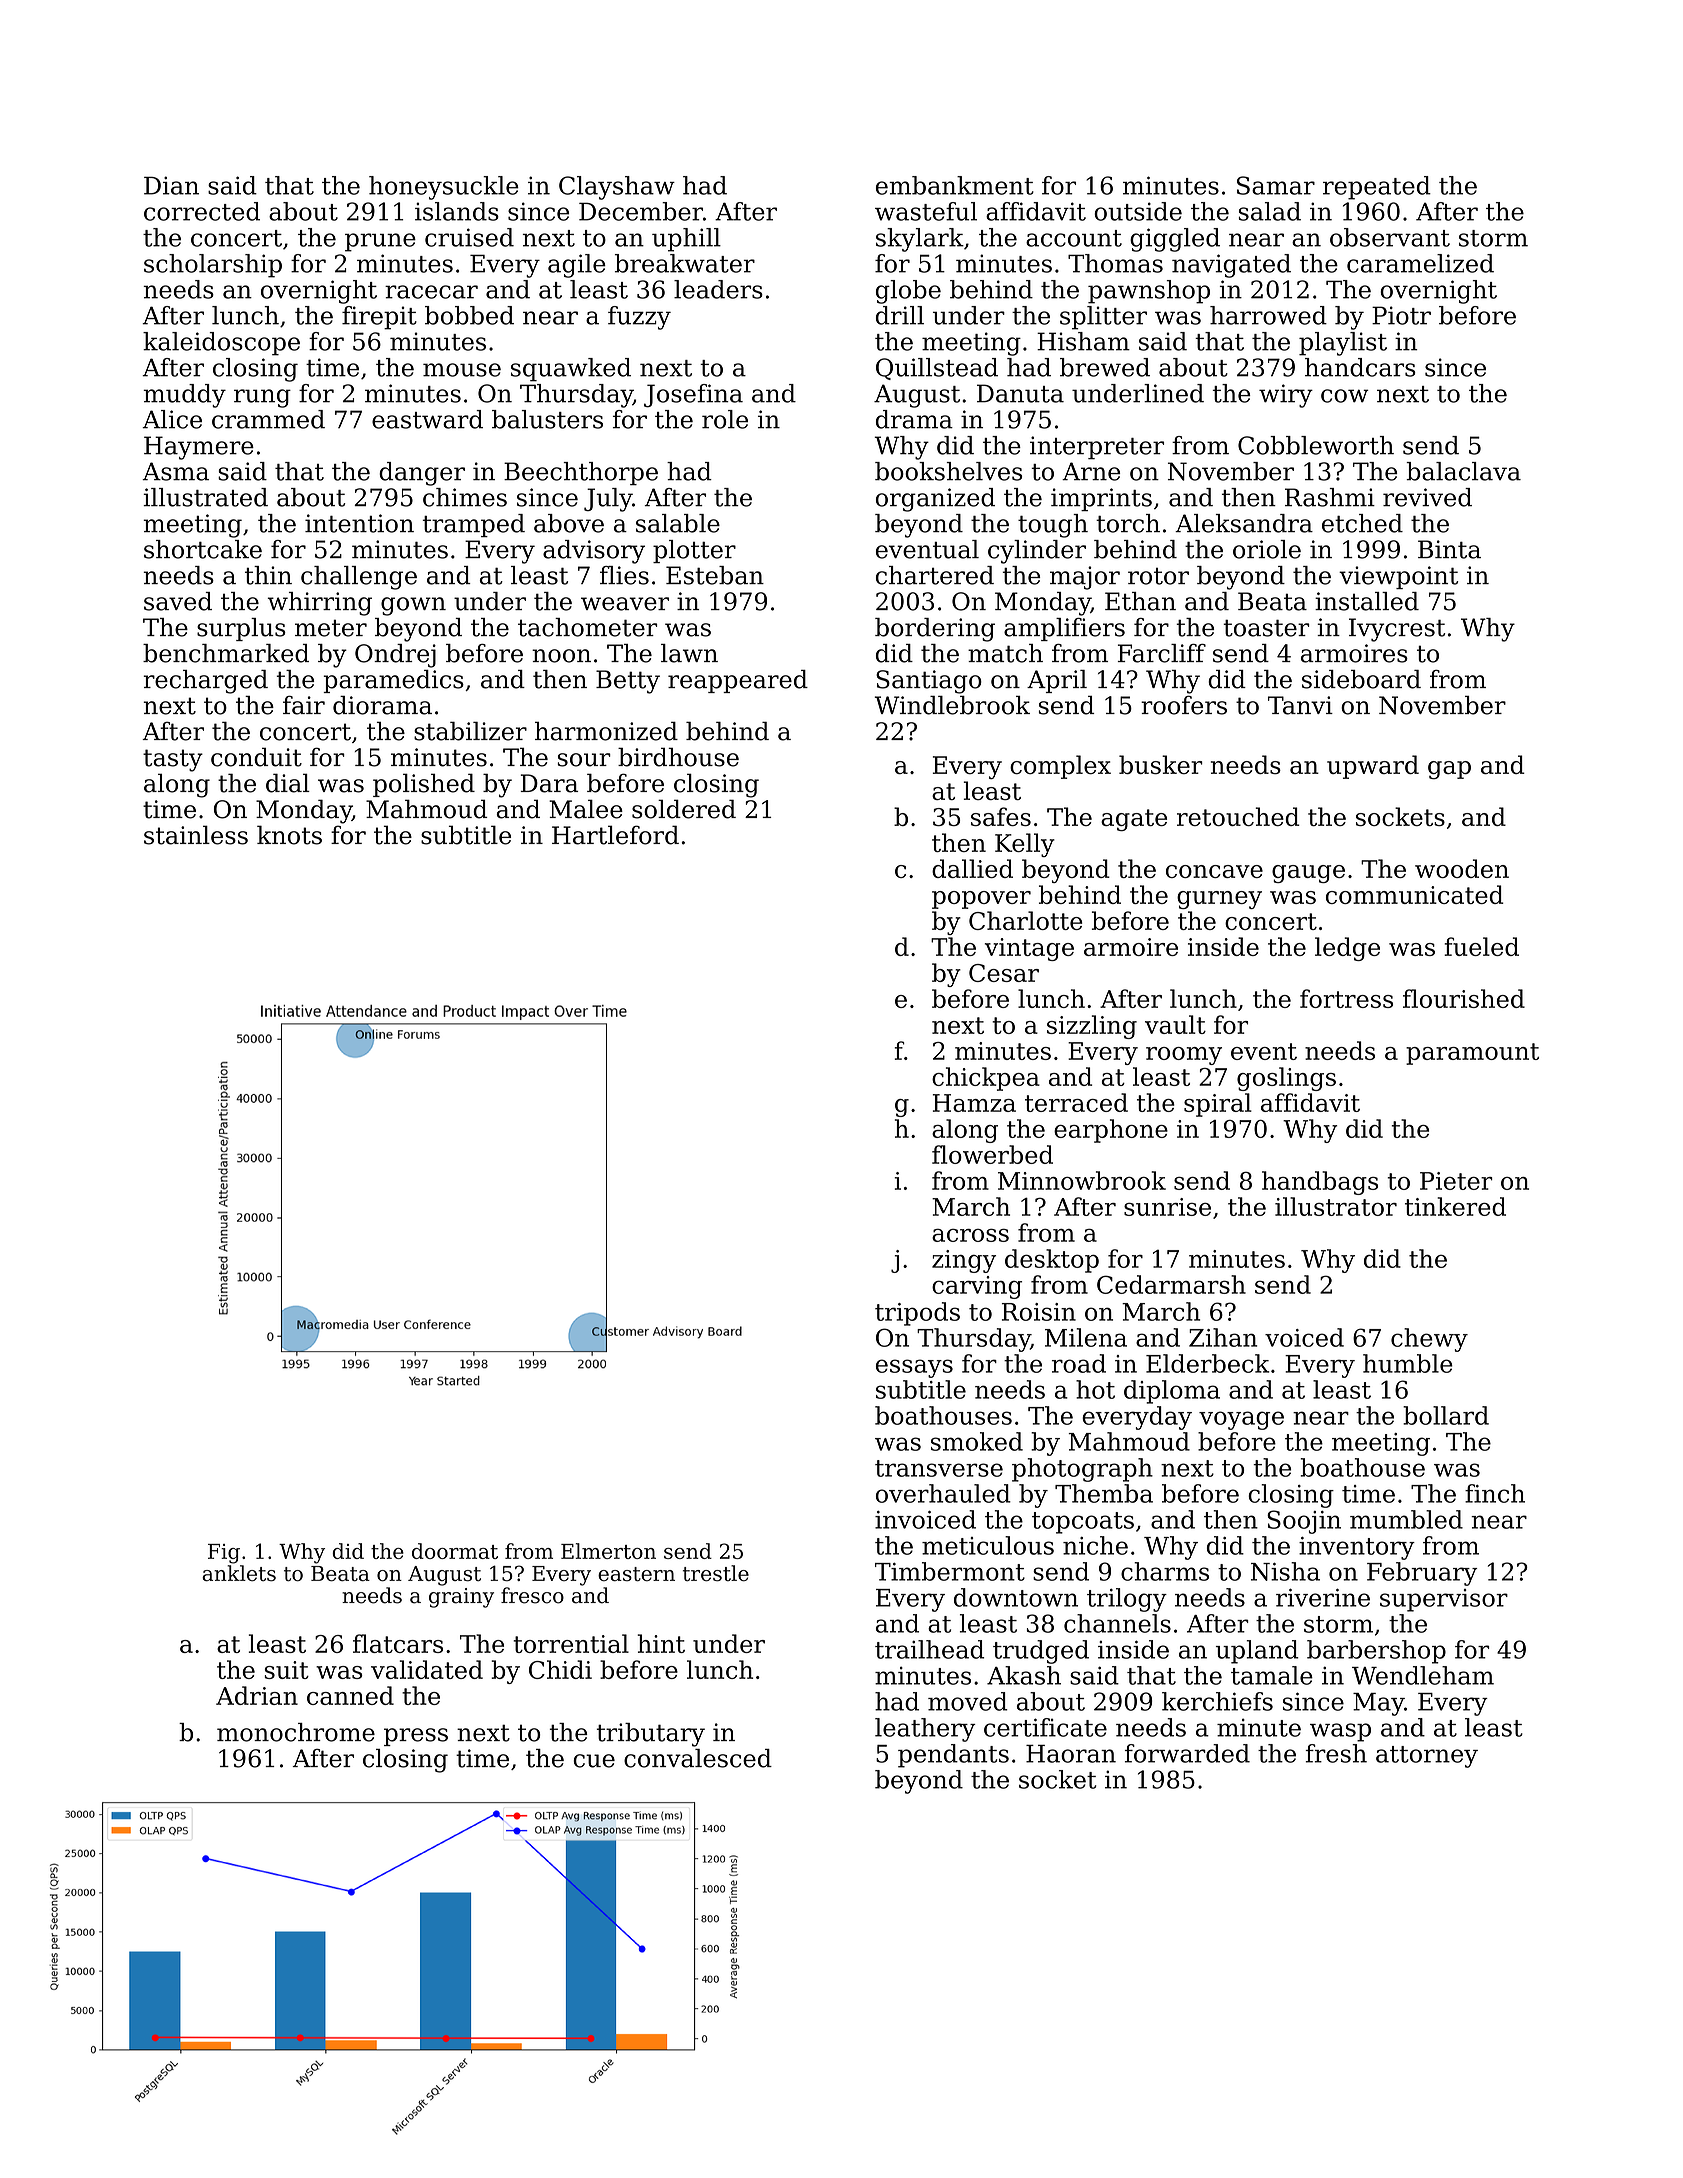 The height and width of the screenshot is (2178, 1683). I want to click on repeated, so click(1377, 188).
